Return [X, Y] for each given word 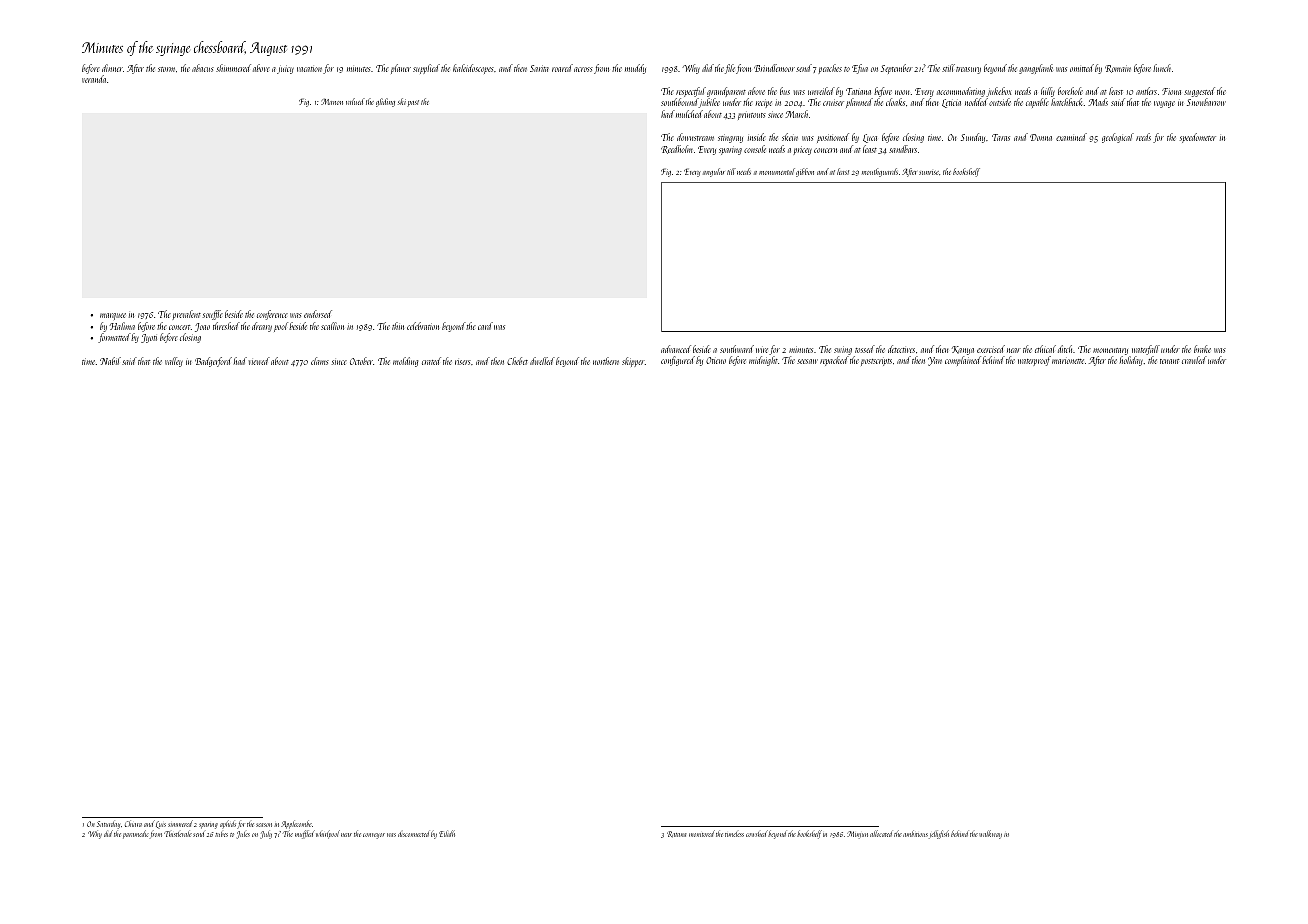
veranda [94, 79]
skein [790, 137]
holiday [1131, 361]
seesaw [807, 361]
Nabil [110, 361]
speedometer [1198, 138]
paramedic [136, 834]
